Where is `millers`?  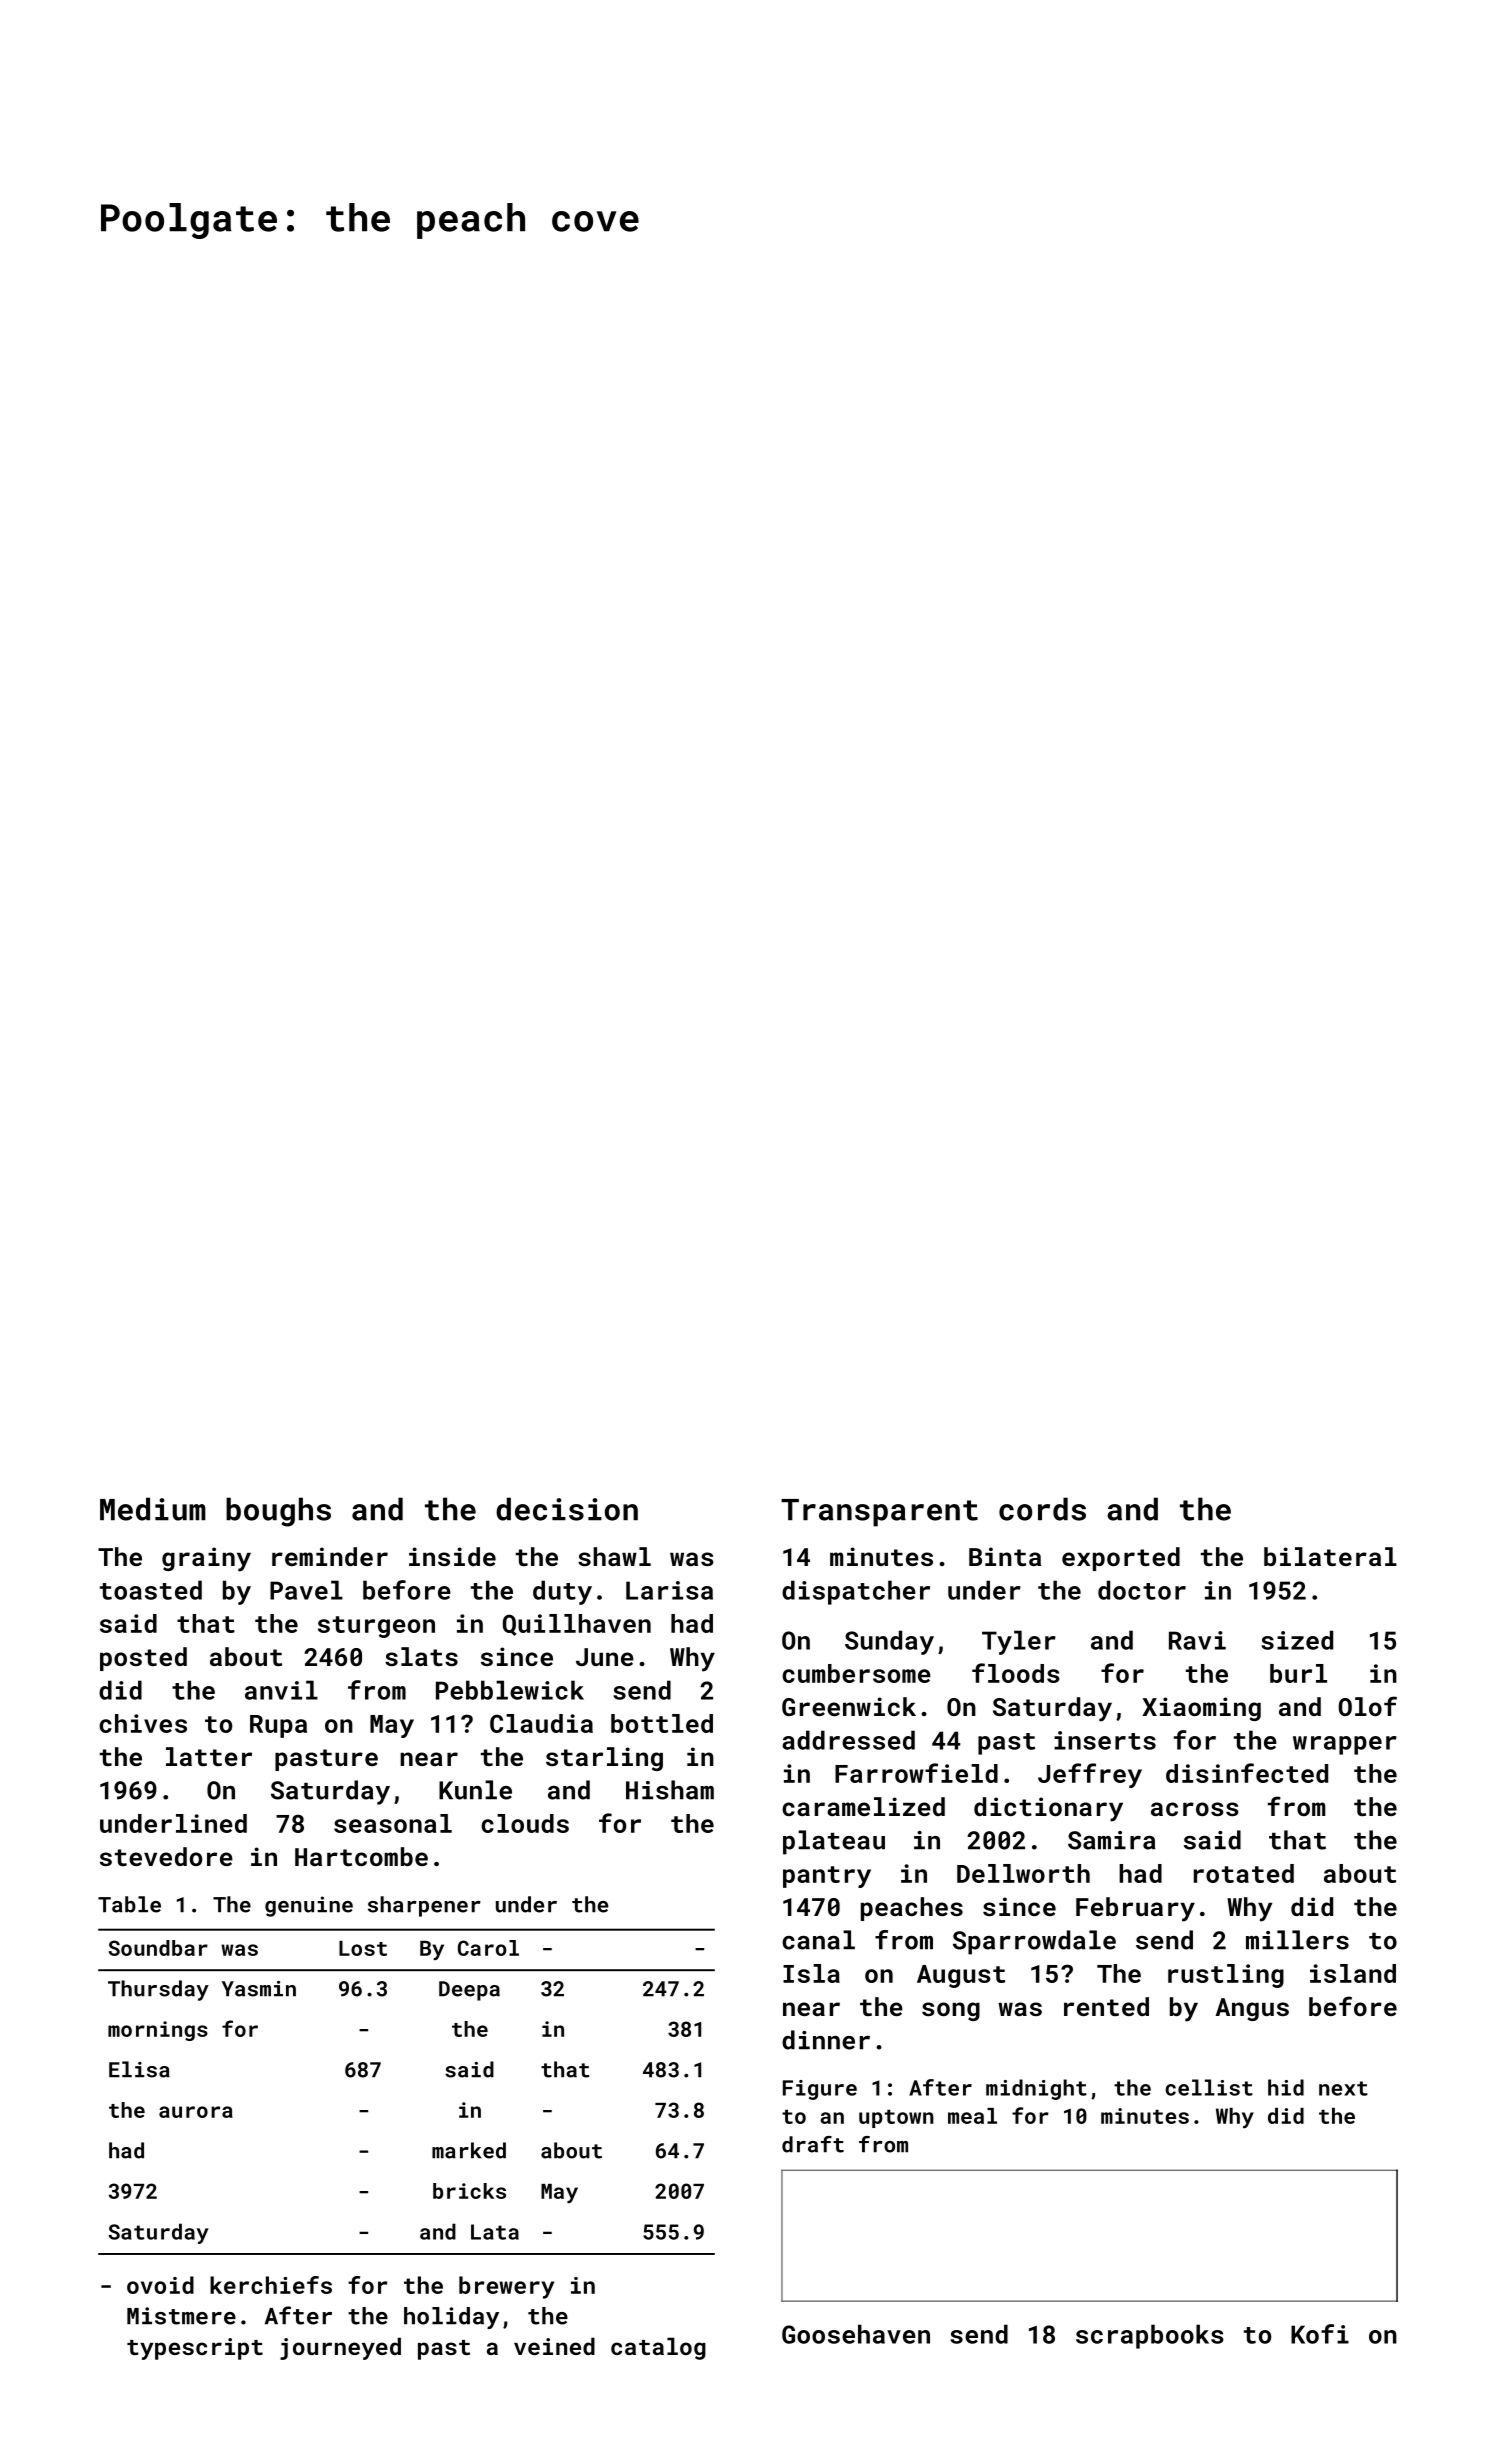
millers is located at coordinates (1297, 1940).
